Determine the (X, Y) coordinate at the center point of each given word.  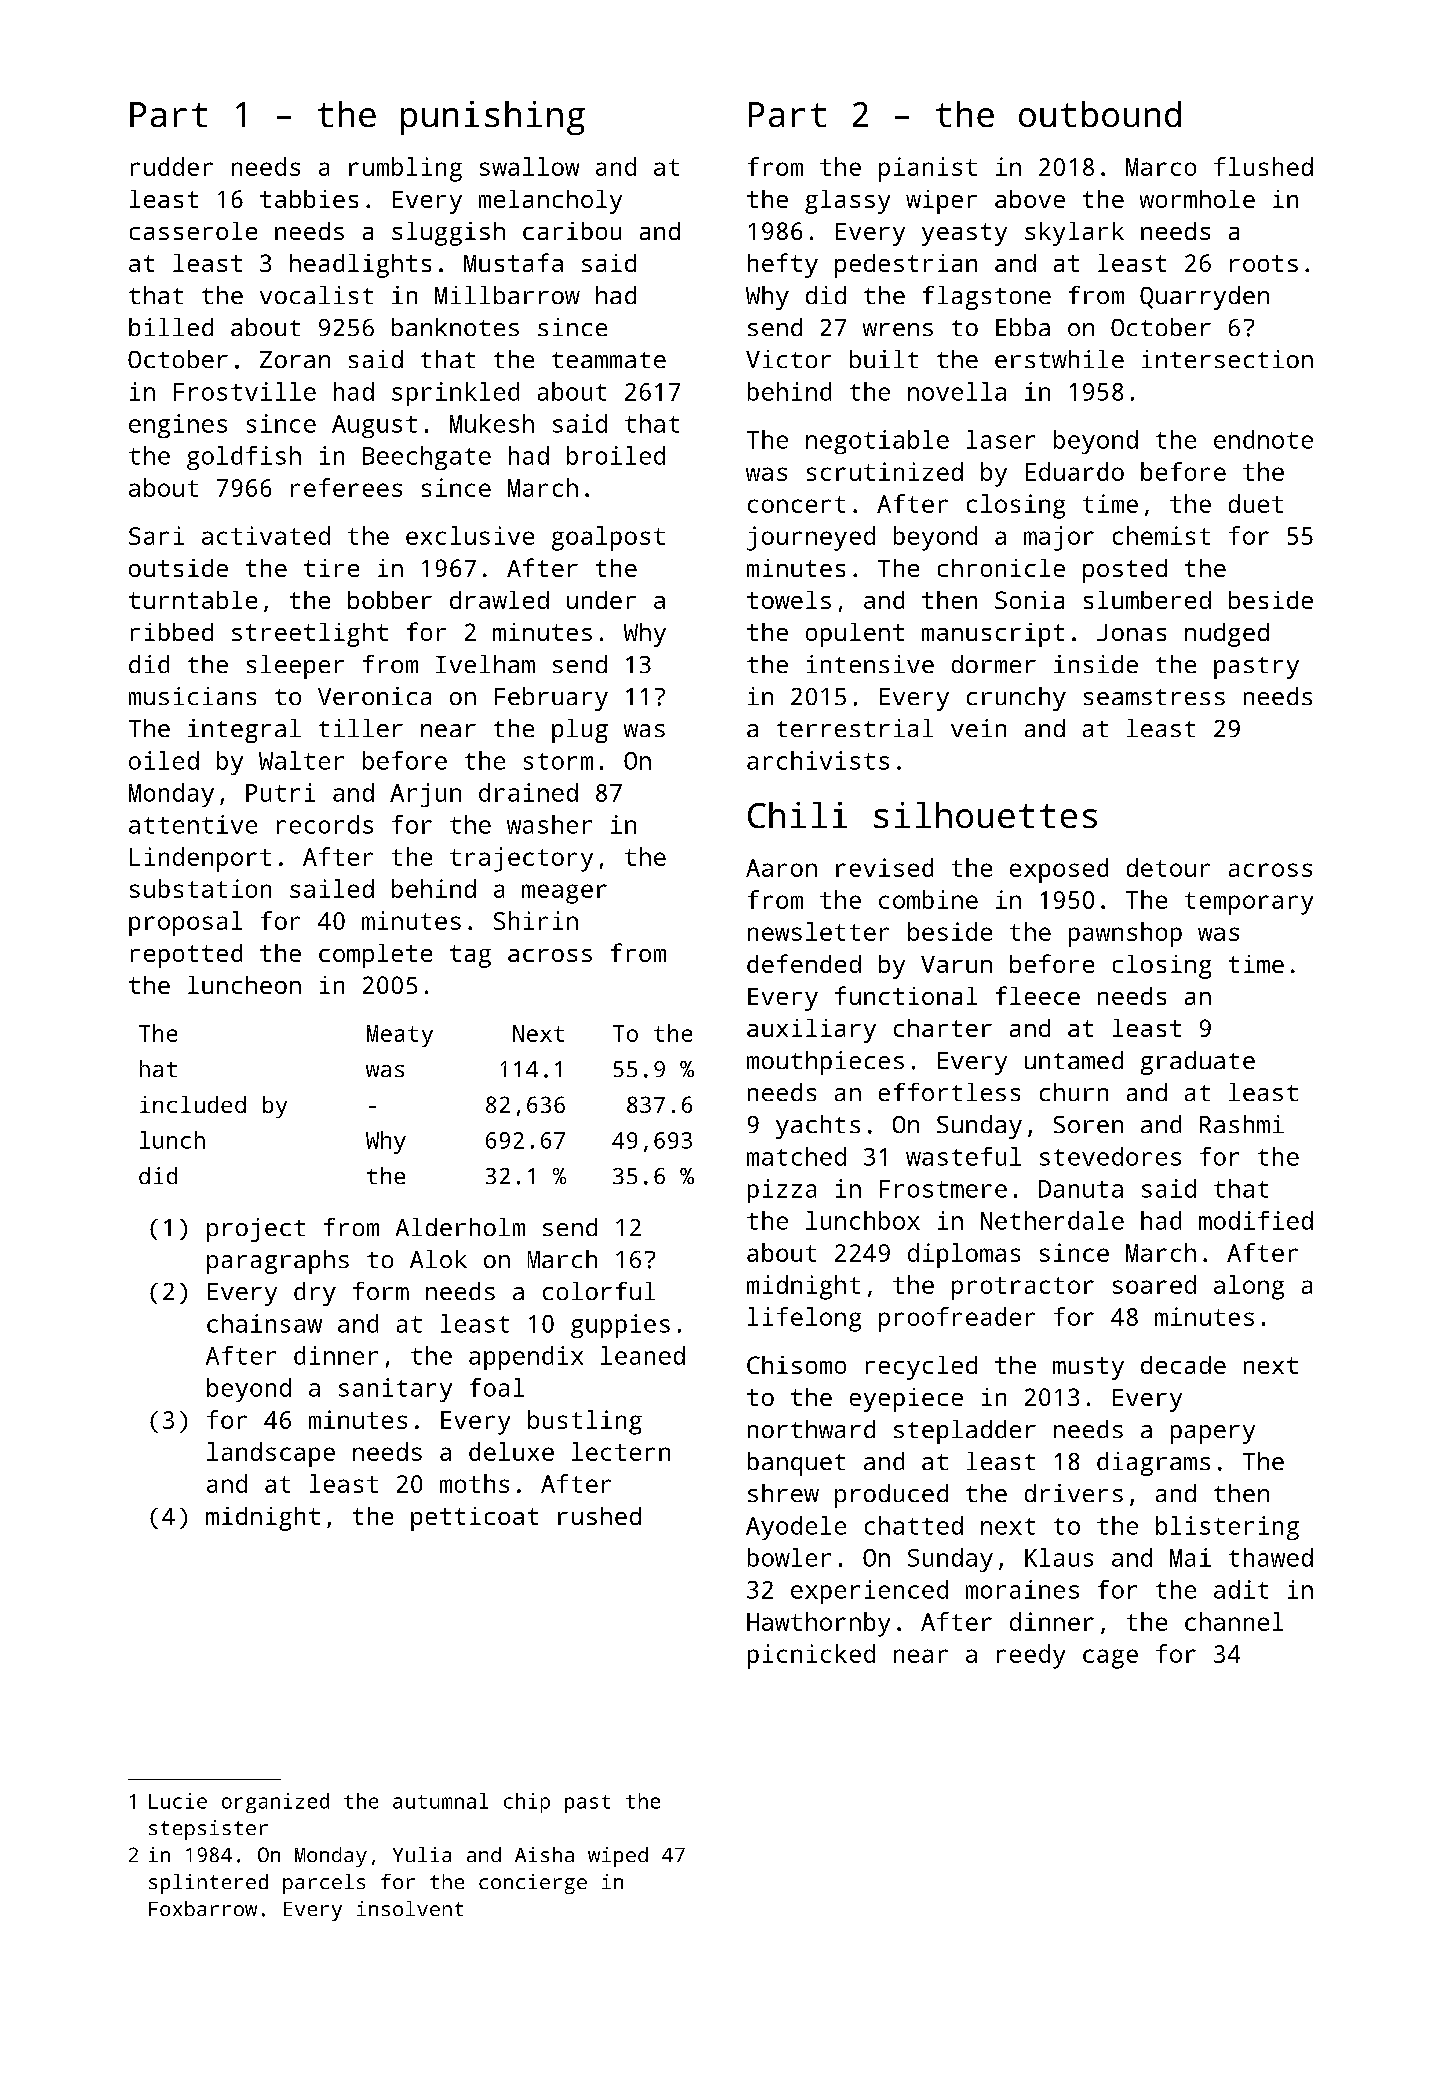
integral (244, 731)
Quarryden (1204, 298)
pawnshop (1125, 934)
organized (275, 1803)
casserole (193, 231)
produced (891, 1496)
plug (580, 731)
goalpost (608, 538)
